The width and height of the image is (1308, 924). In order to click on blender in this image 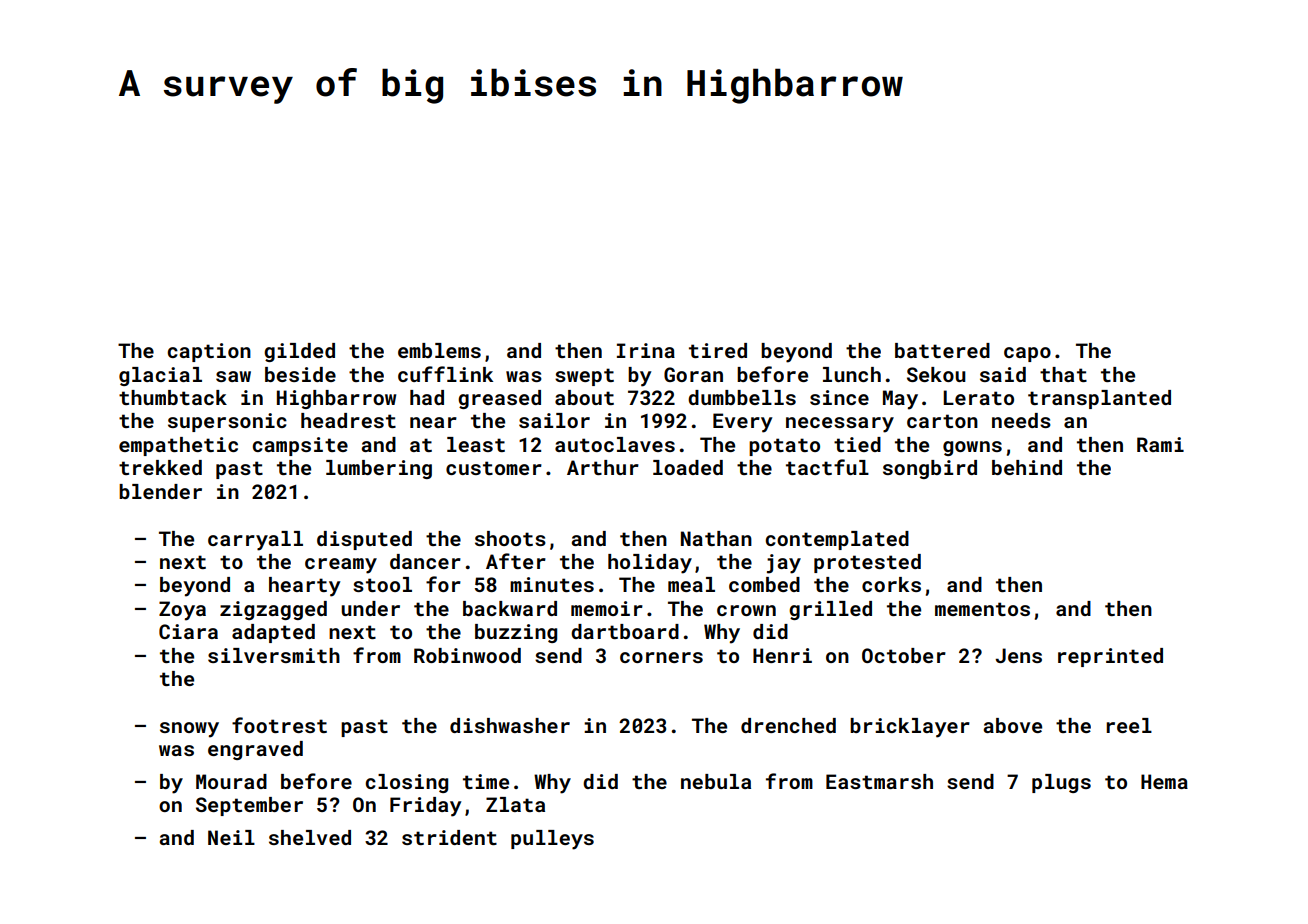, I will do `click(160, 491)`.
